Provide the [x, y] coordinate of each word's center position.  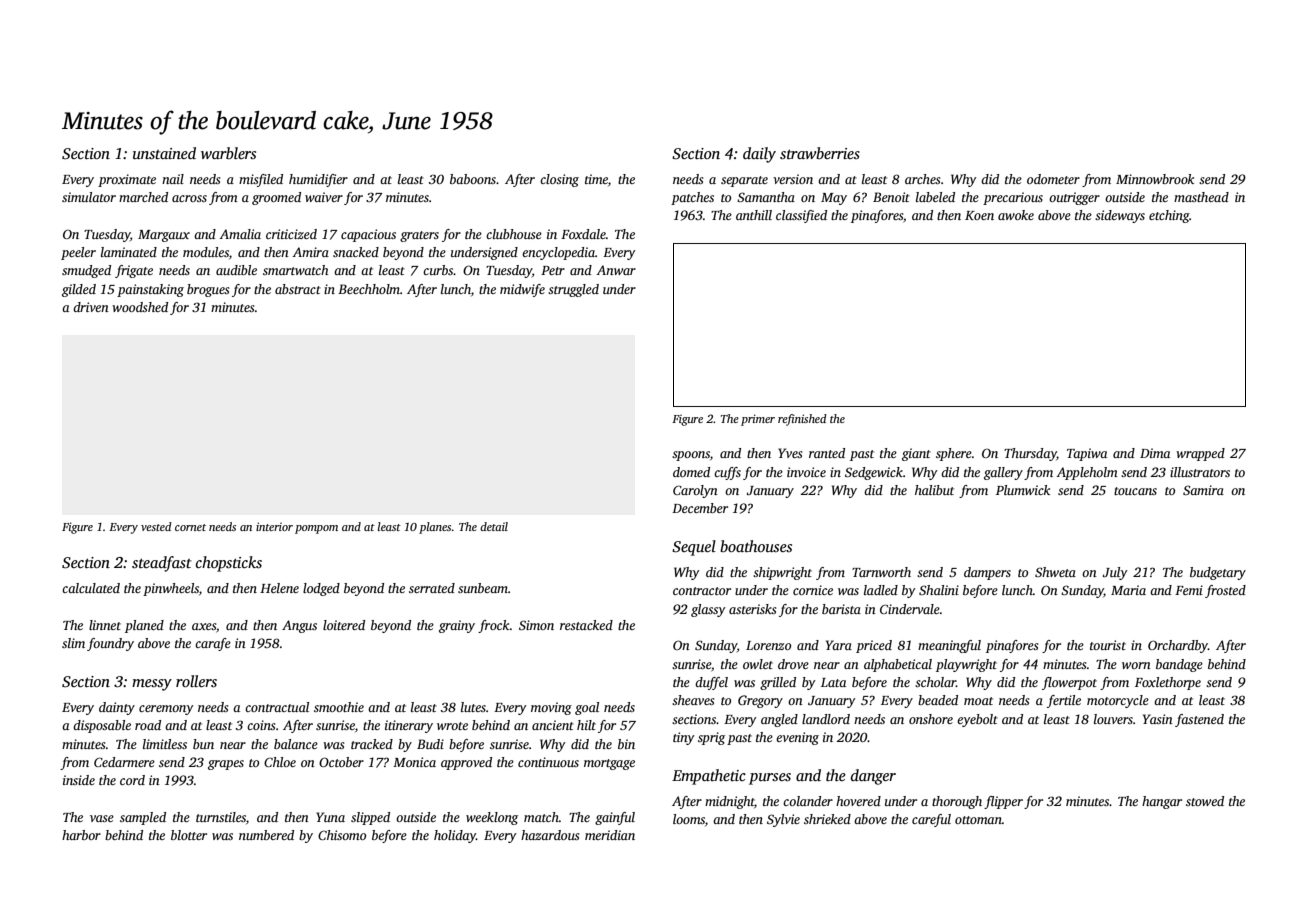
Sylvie [783, 820]
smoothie [339, 707]
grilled [778, 683]
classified [801, 216]
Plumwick [1023, 490]
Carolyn [695, 491]
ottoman [978, 820]
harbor [81, 835]
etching [1169, 216]
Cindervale [910, 609]
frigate [134, 271]
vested [156, 526]
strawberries [820, 153]
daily [759, 155]
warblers [228, 153]
